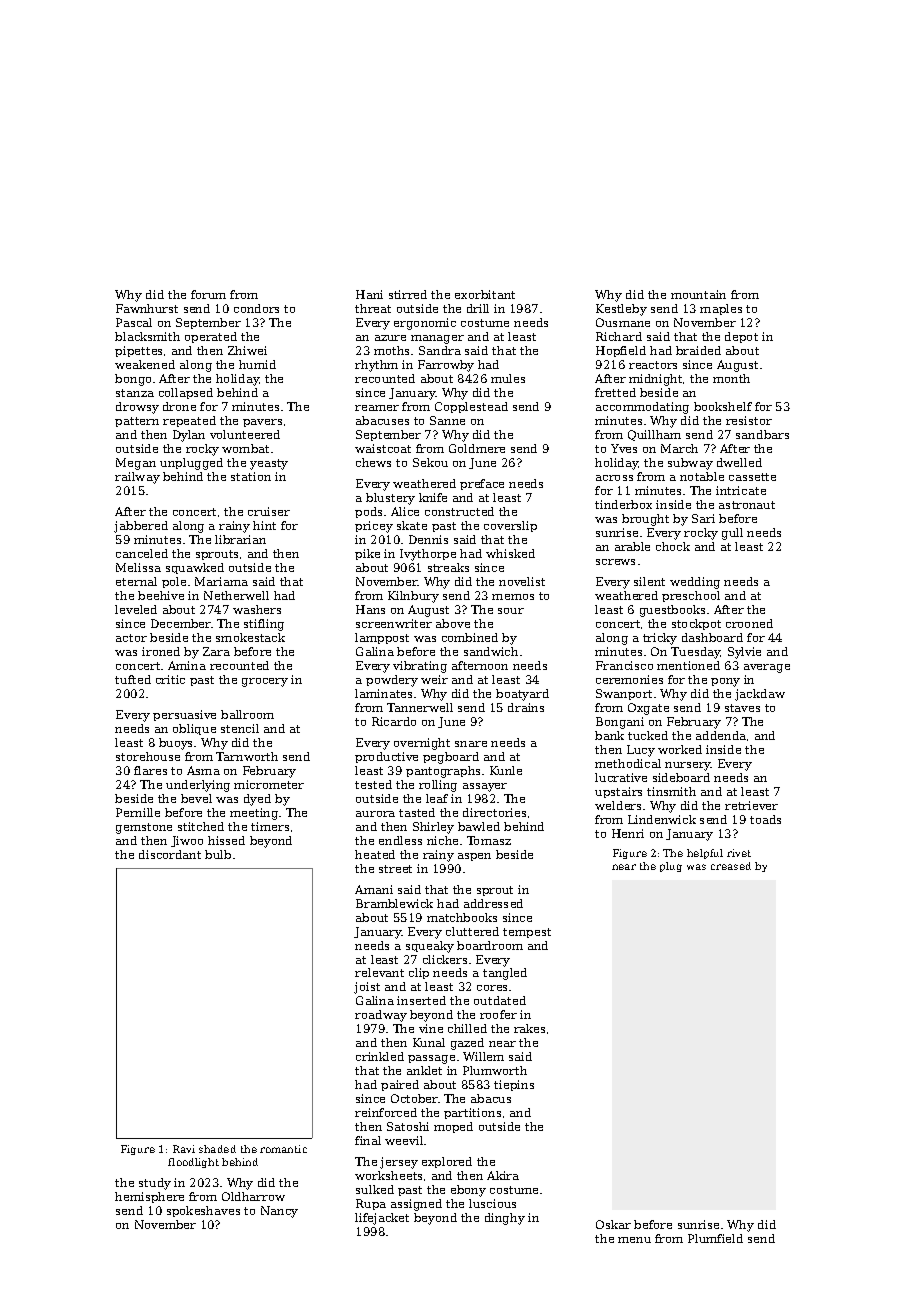 The image size is (908, 1316). Describe the element at coordinates (505, 1219) in the screenshot. I see `dinghy` at that location.
